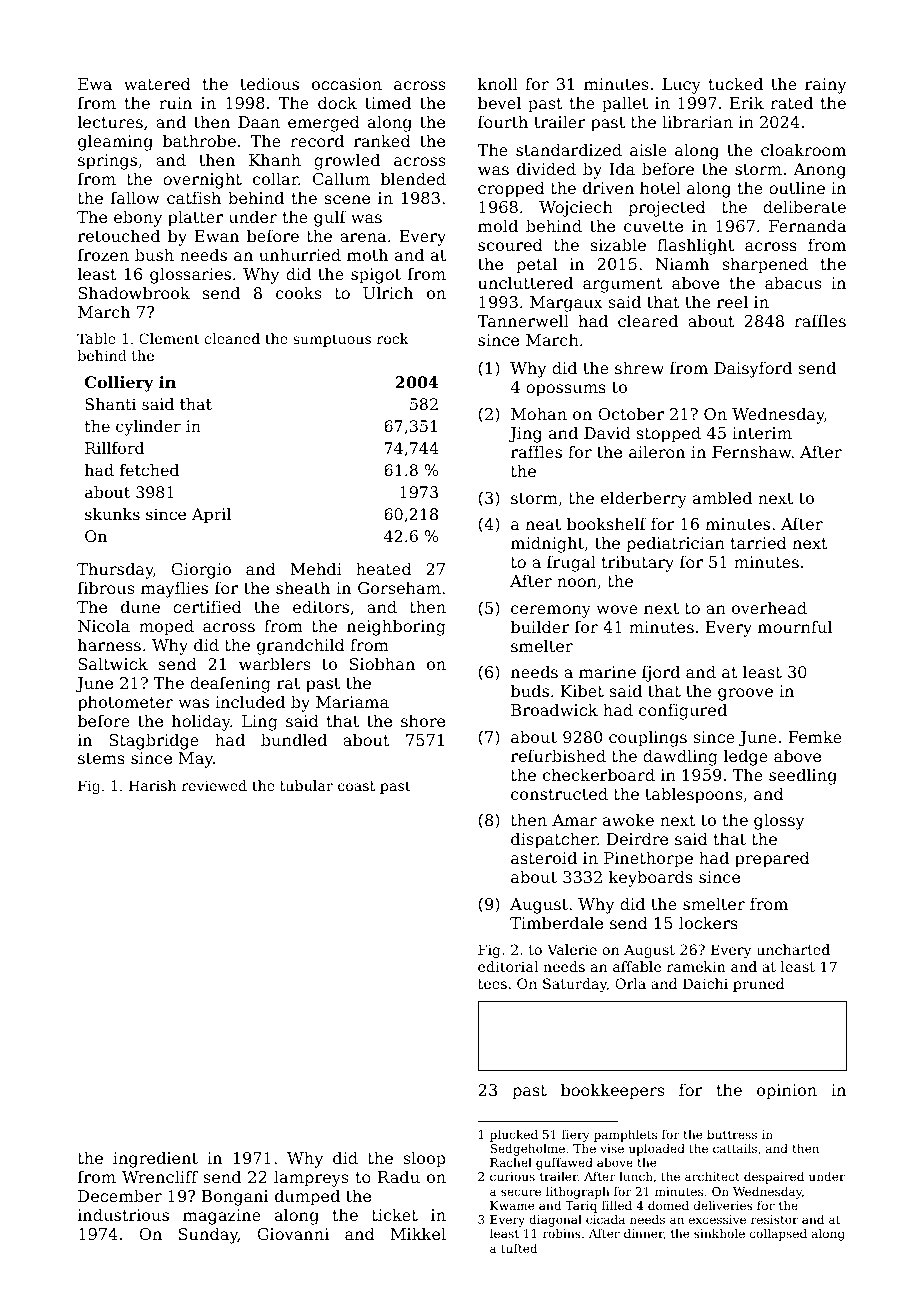 This screenshot has width=924, height=1314. Describe the element at coordinates (110, 121) in the screenshot. I see `lectures` at that location.
